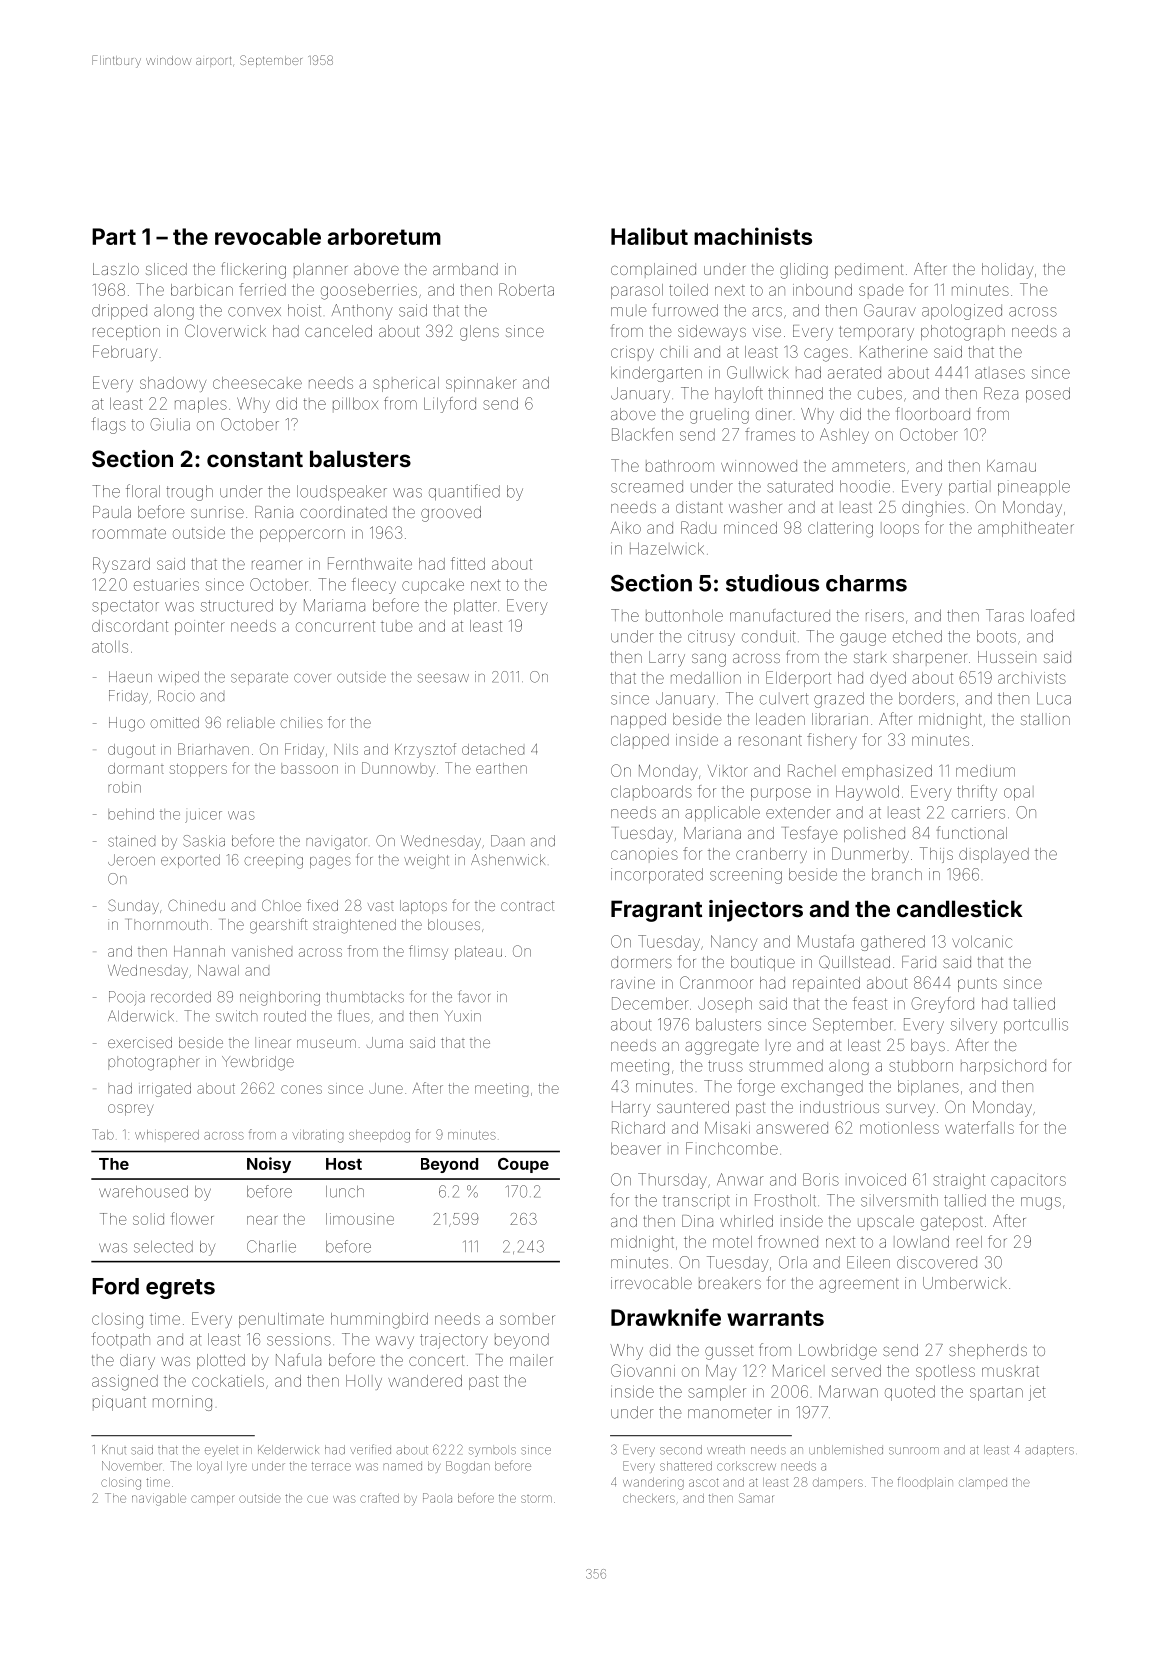  Describe the element at coordinates (722, 813) in the screenshot. I see `applicable` at that location.
